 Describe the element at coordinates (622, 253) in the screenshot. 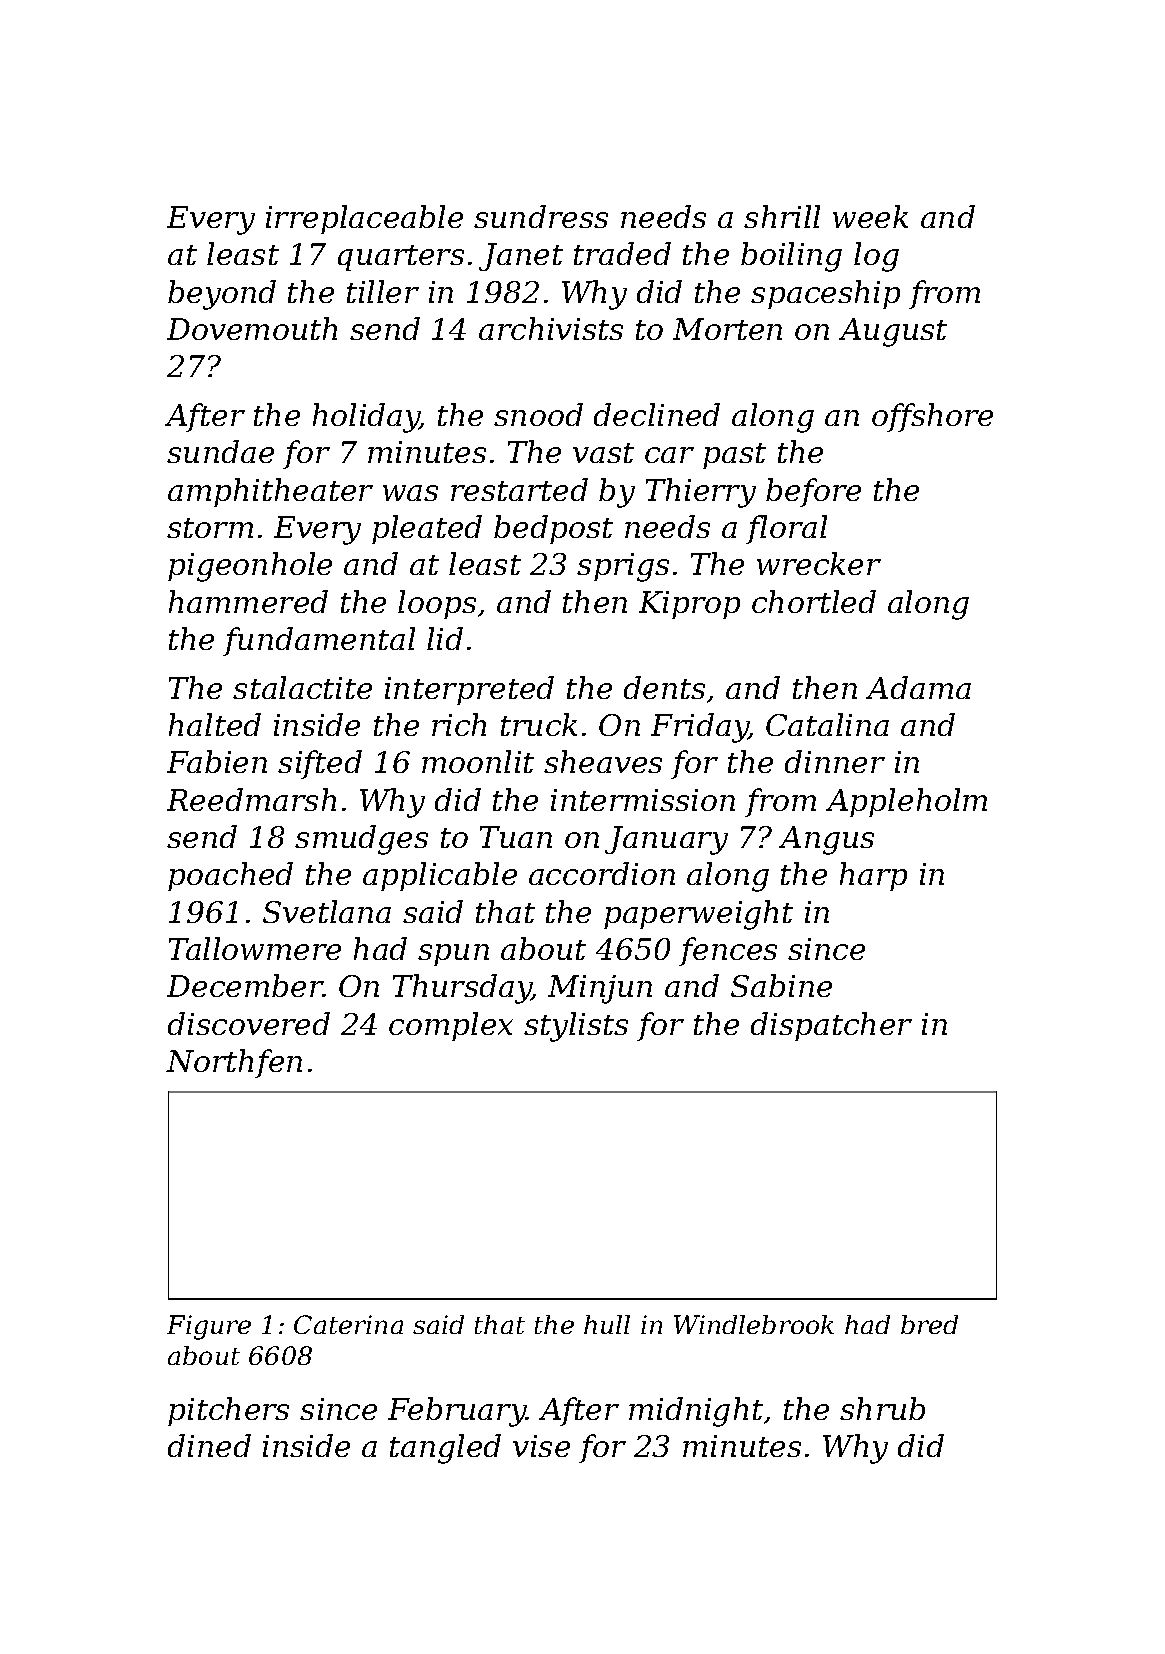

I see `traded` at that location.
